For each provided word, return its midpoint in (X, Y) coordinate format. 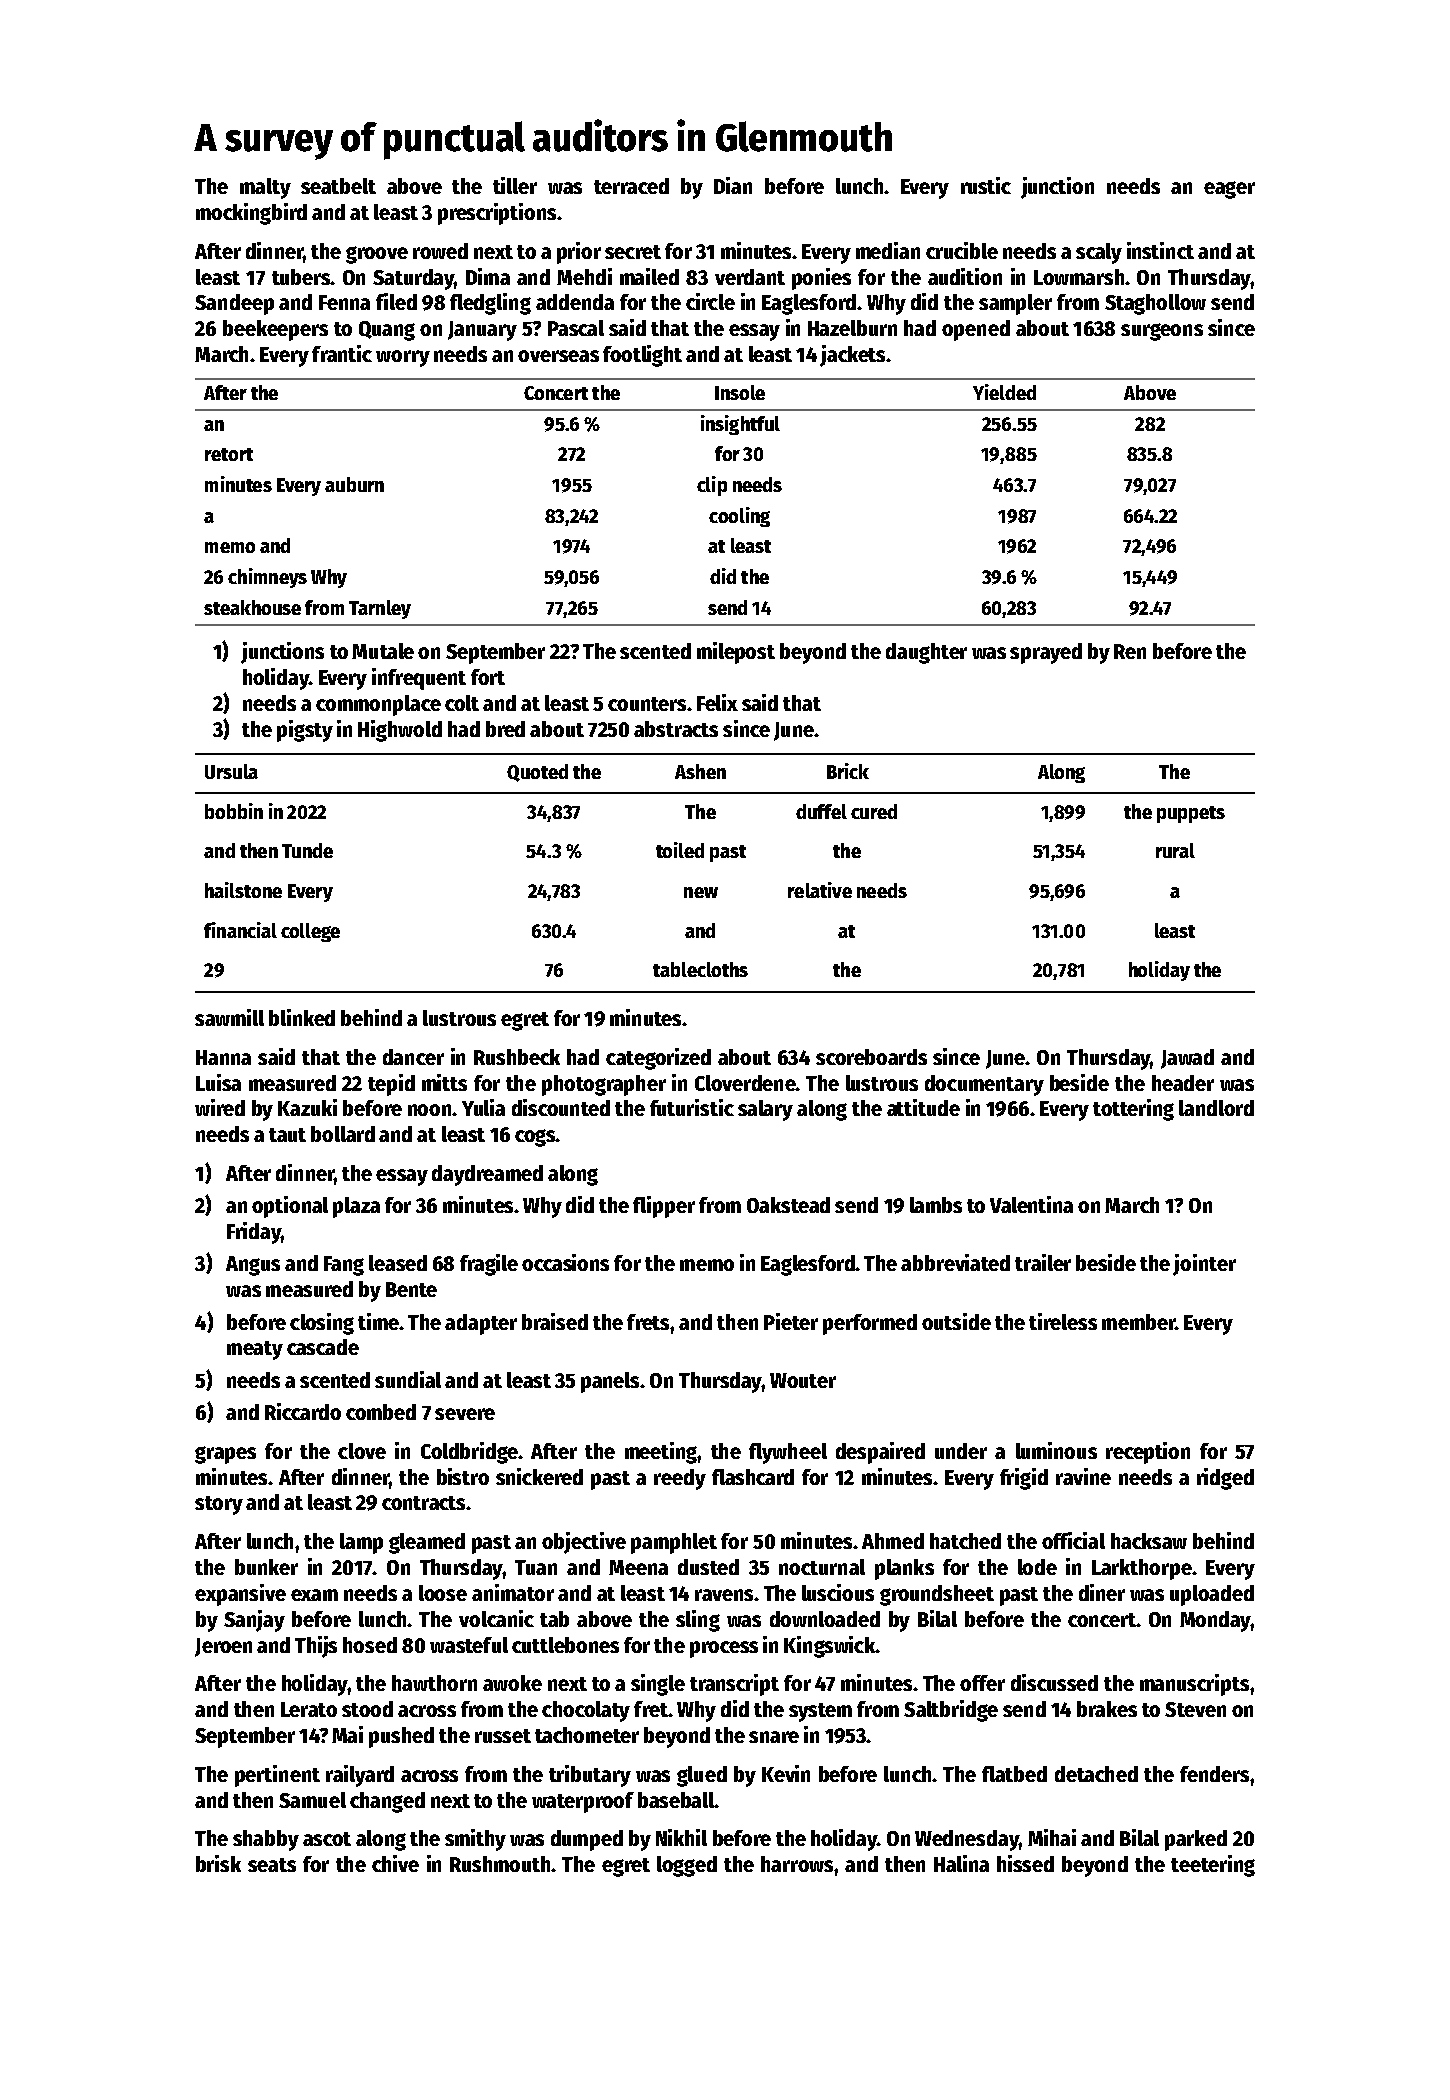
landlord (1216, 1108)
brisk (218, 1863)
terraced (631, 186)
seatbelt (338, 186)
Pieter (791, 1321)
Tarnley (380, 609)
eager (1229, 190)
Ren (1130, 651)
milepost (736, 653)
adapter (481, 1324)
